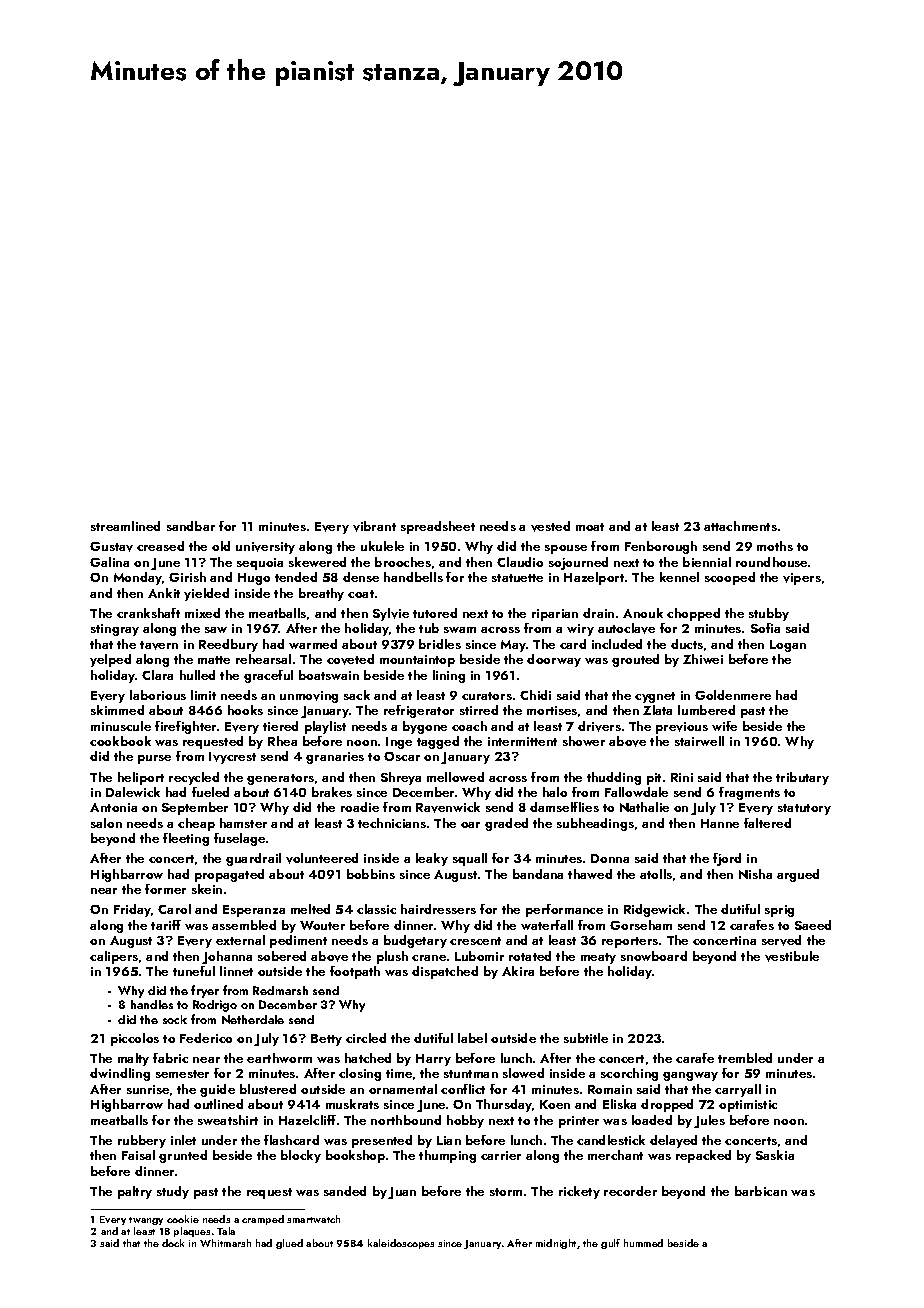  I want to click on intermittent, so click(522, 741).
